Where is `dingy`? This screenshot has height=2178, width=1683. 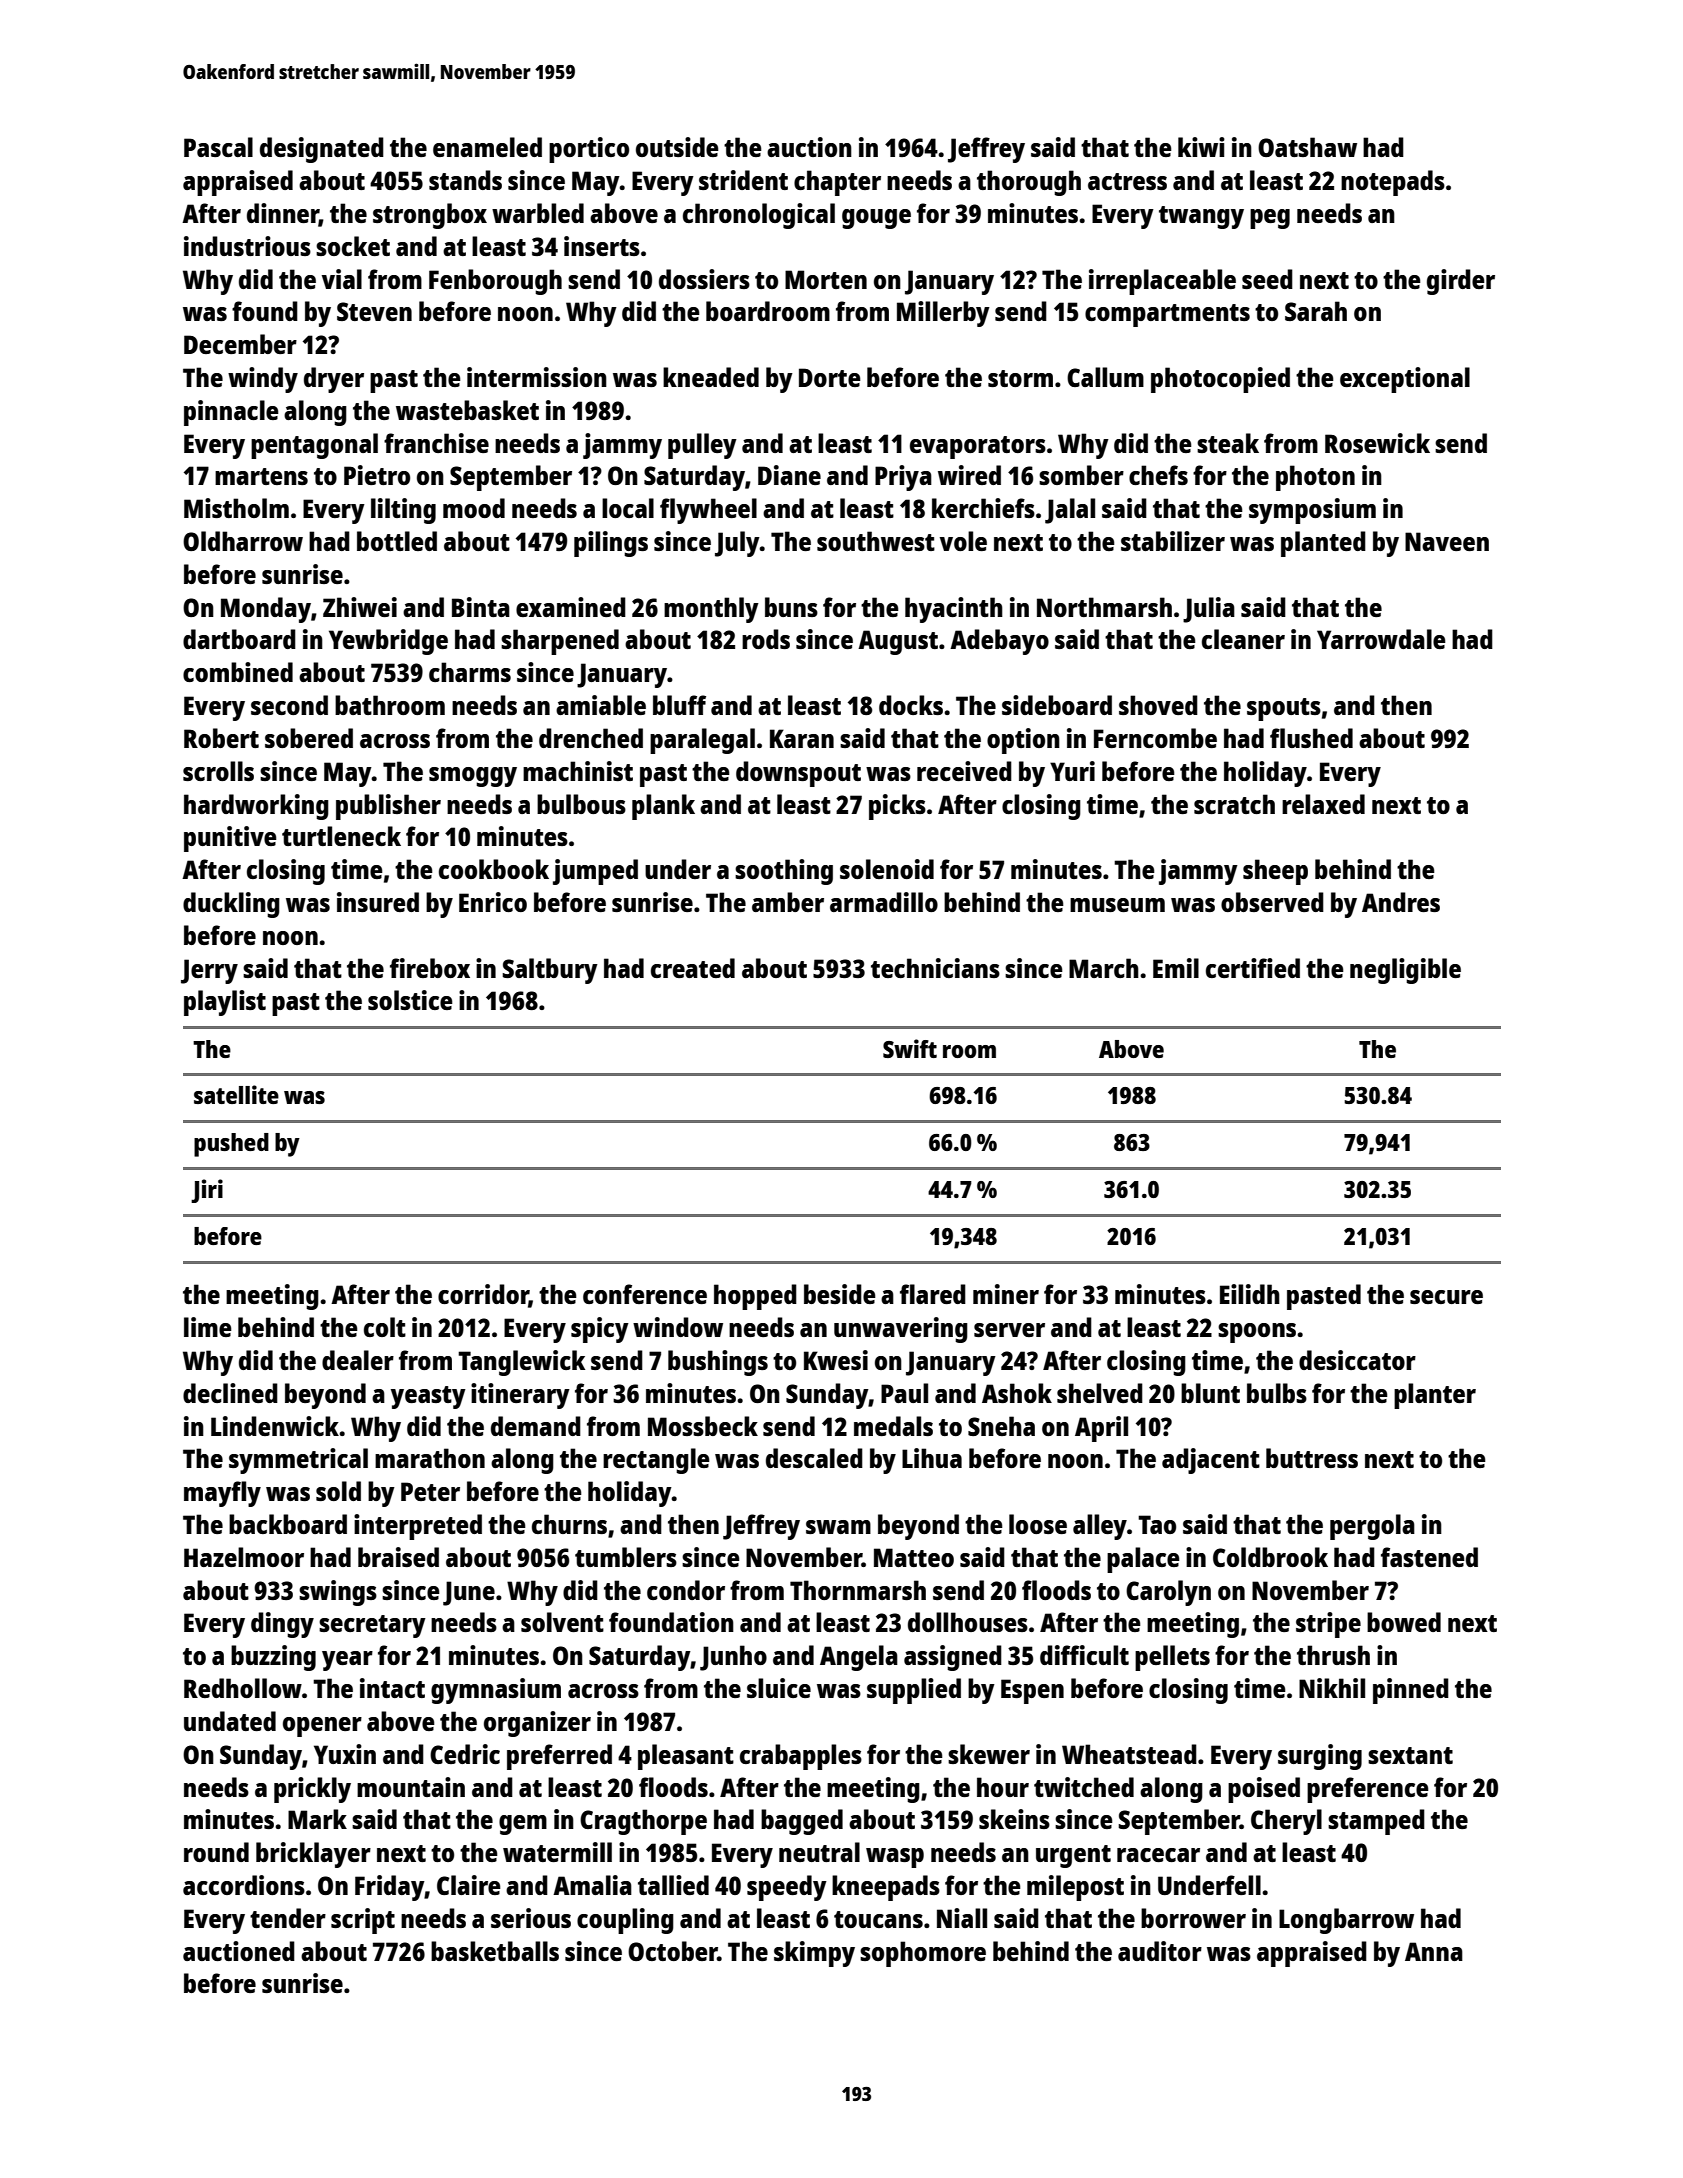
dingy is located at coordinates (282, 1625).
